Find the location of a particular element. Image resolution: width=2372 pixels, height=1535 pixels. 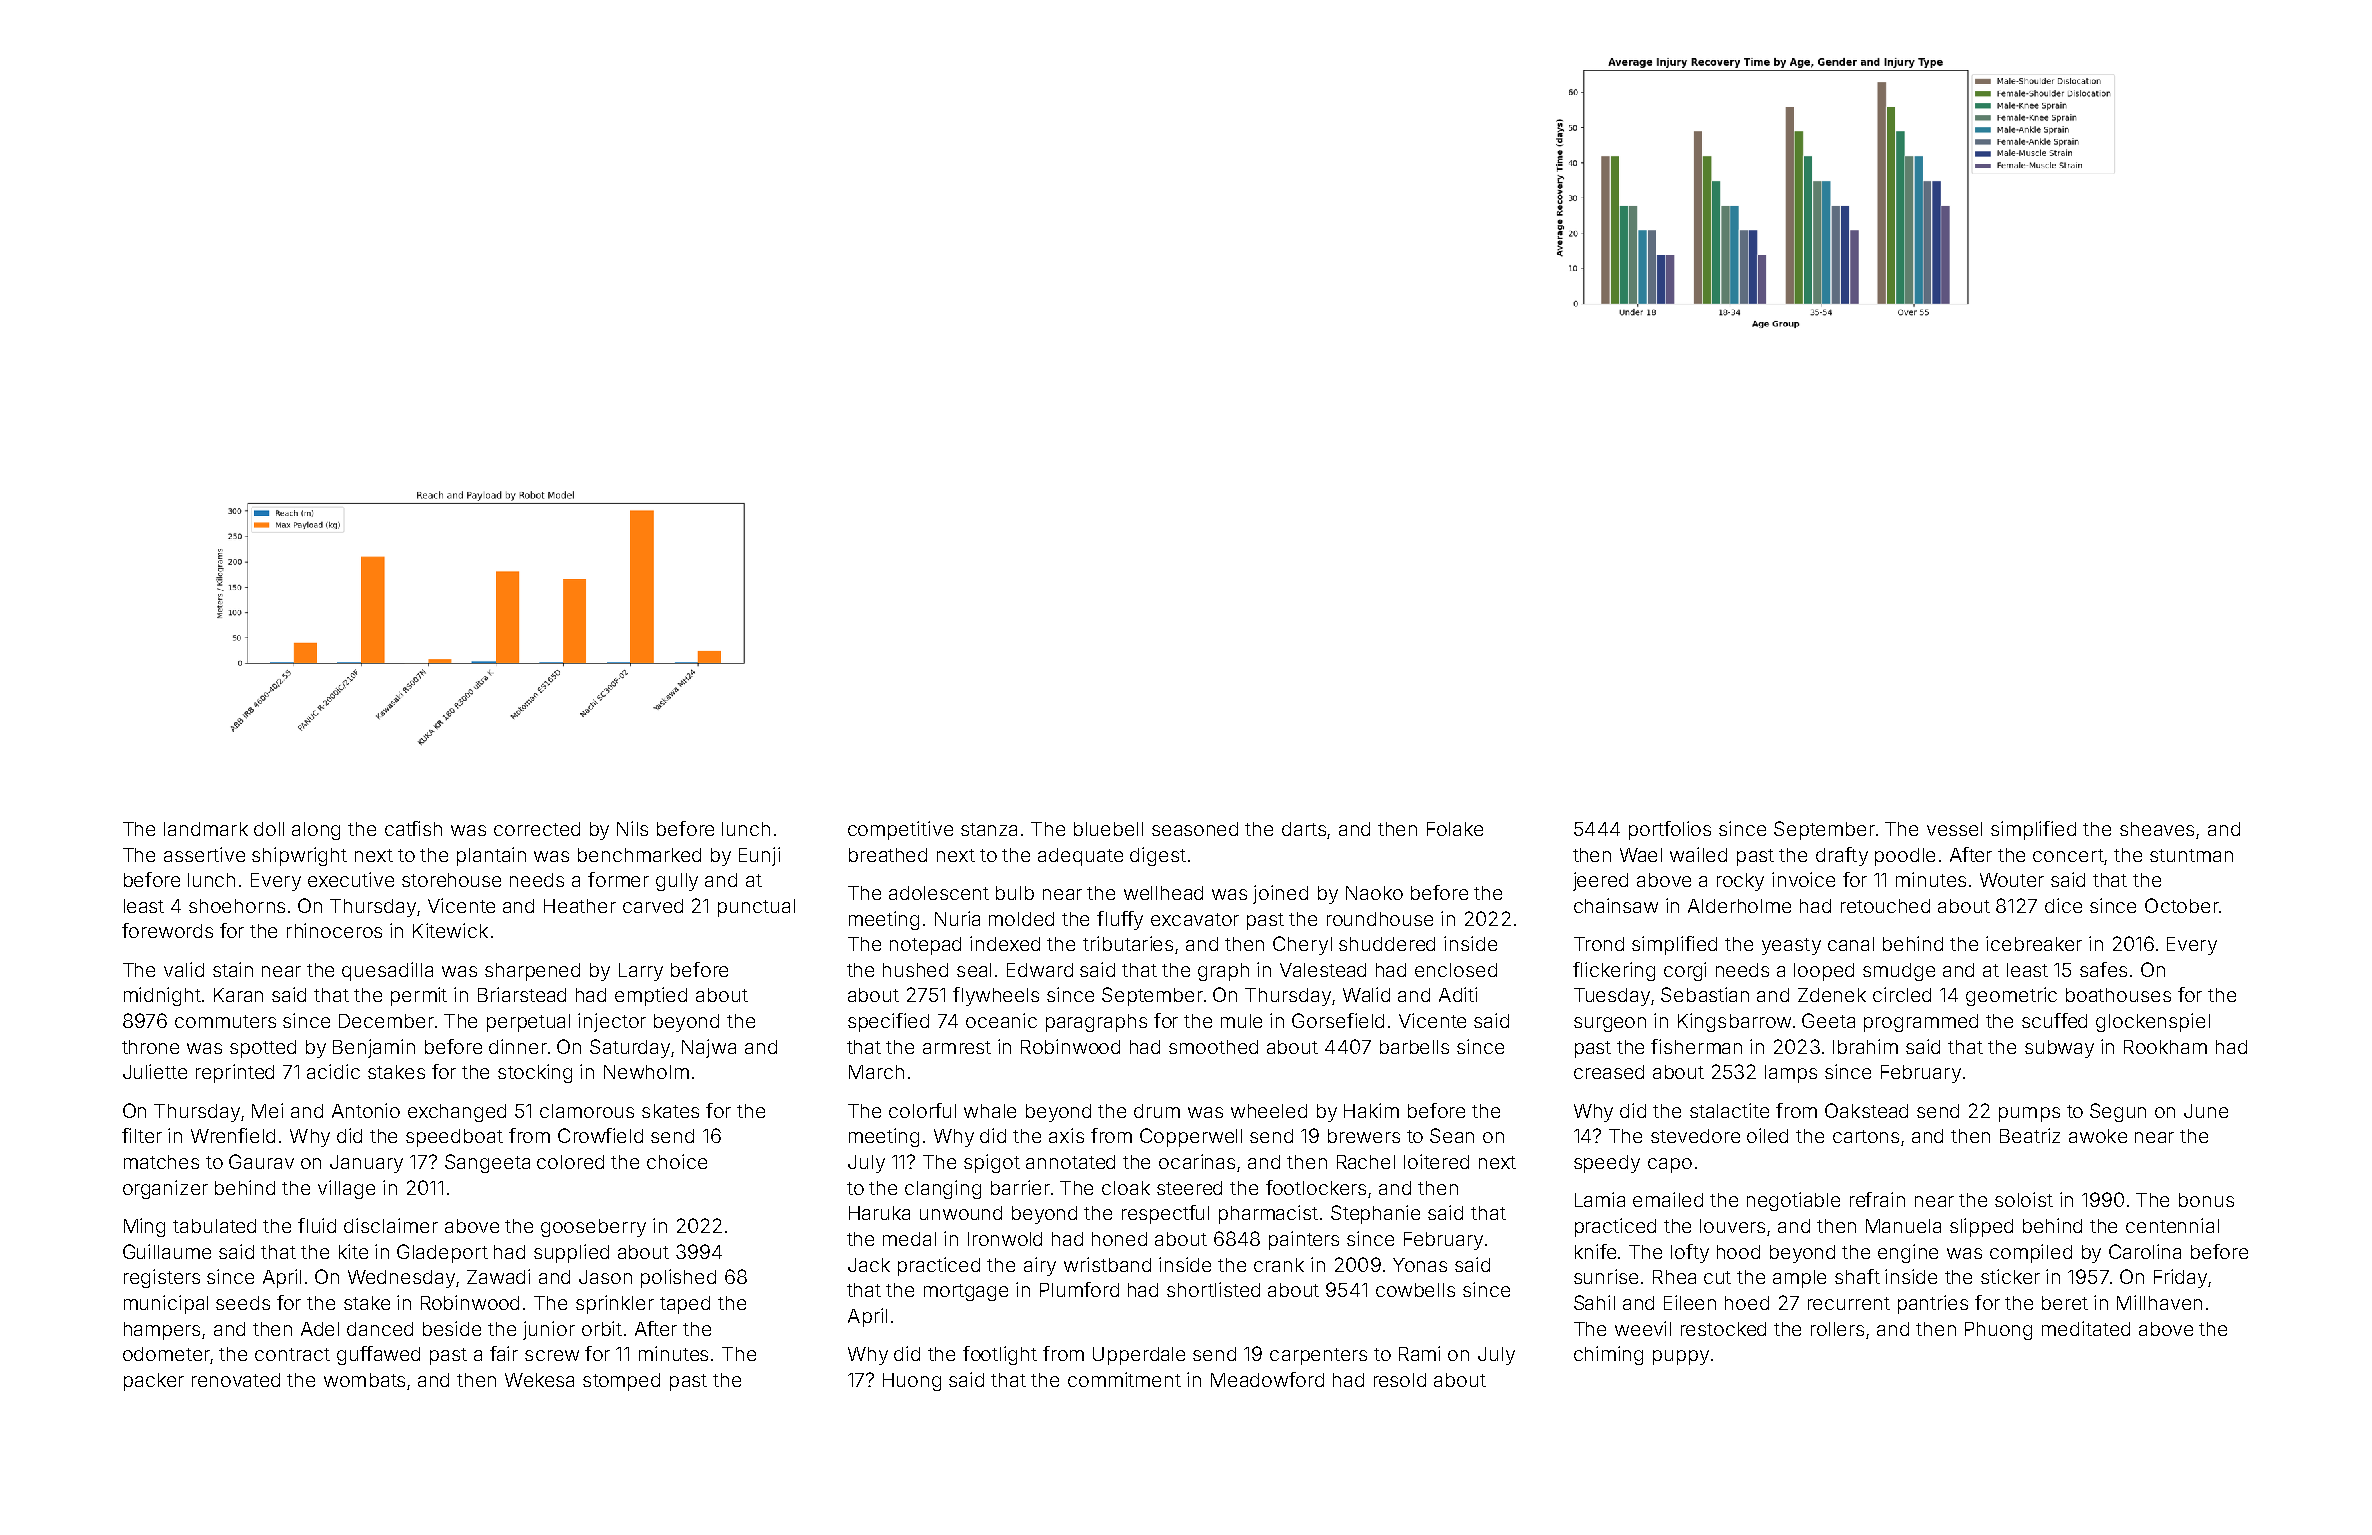

vessel is located at coordinates (1954, 829).
